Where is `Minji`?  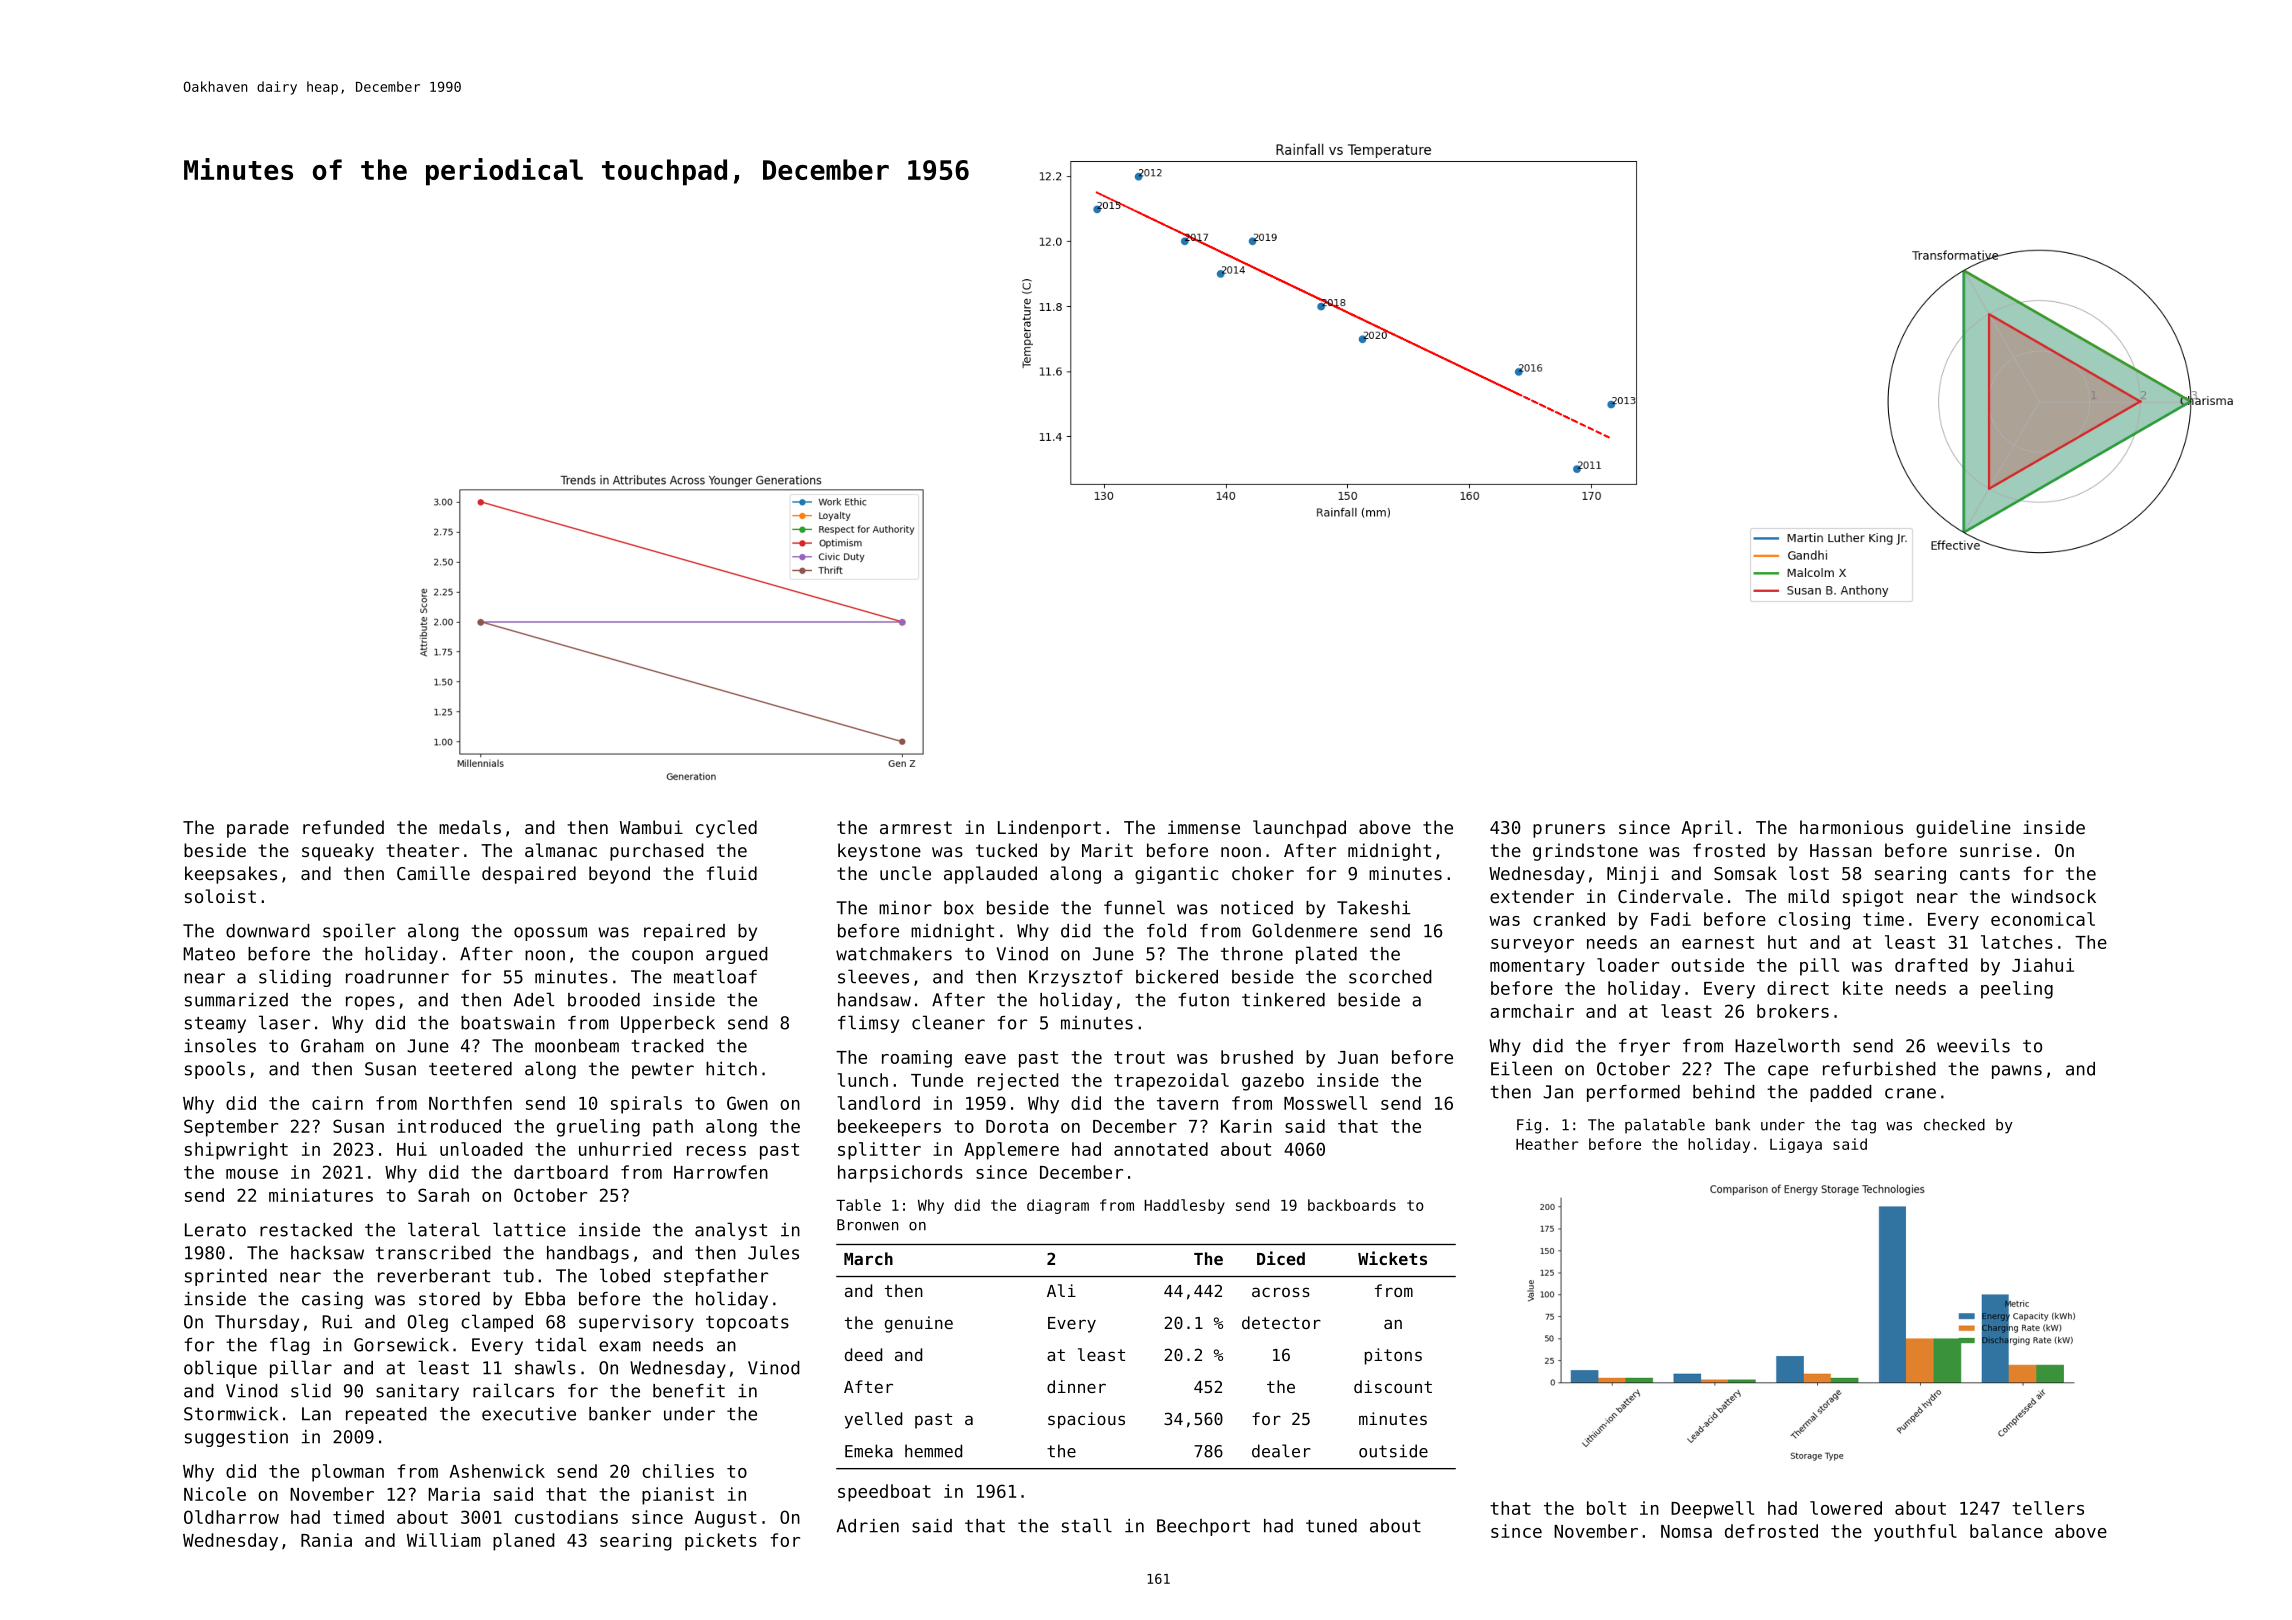 Minji is located at coordinates (1633, 875).
